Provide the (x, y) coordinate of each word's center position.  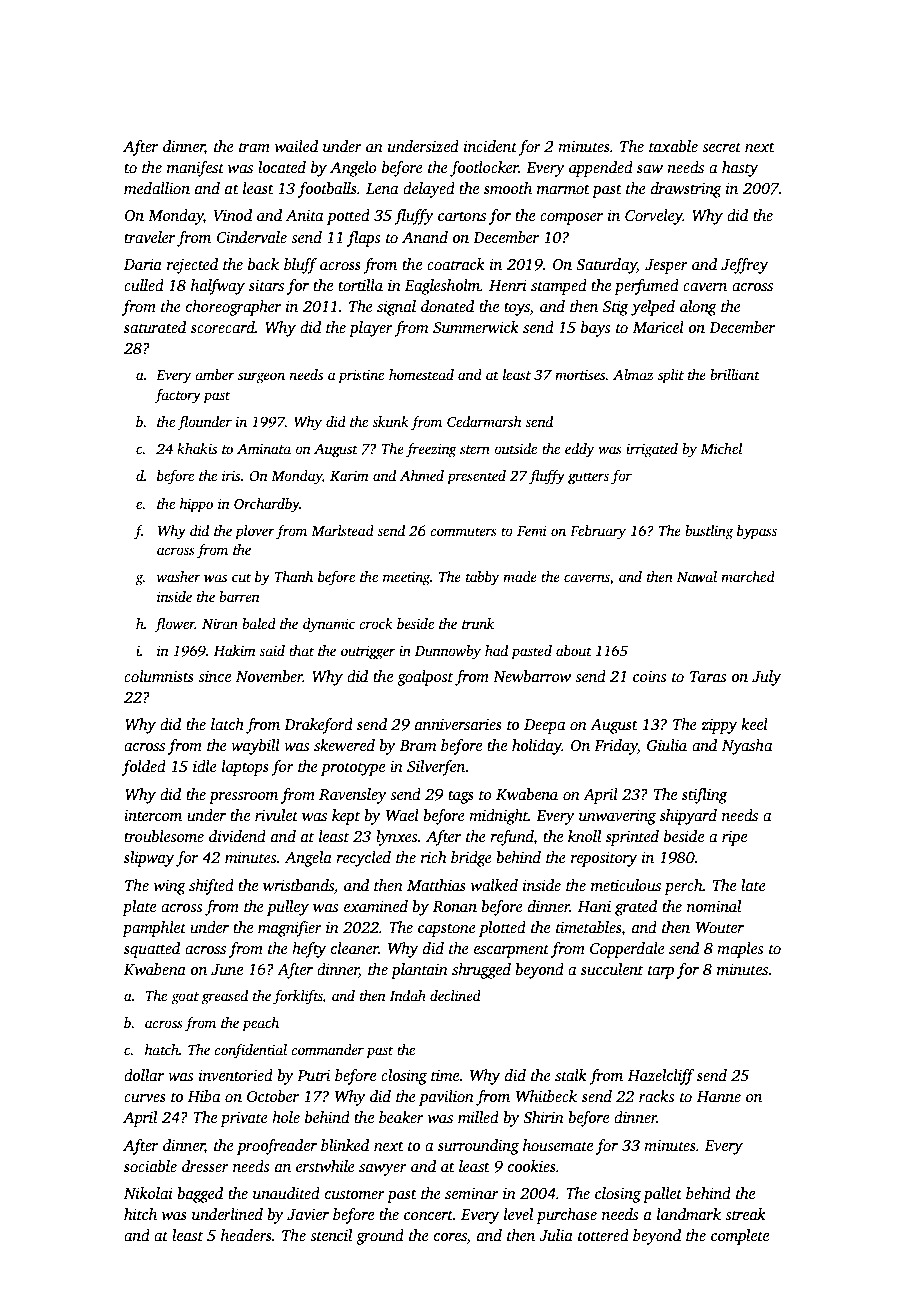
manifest (195, 169)
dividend (237, 836)
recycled (363, 859)
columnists (159, 676)
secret (721, 147)
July (766, 678)
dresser (205, 1166)
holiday (537, 747)
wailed (296, 146)
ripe (734, 838)
